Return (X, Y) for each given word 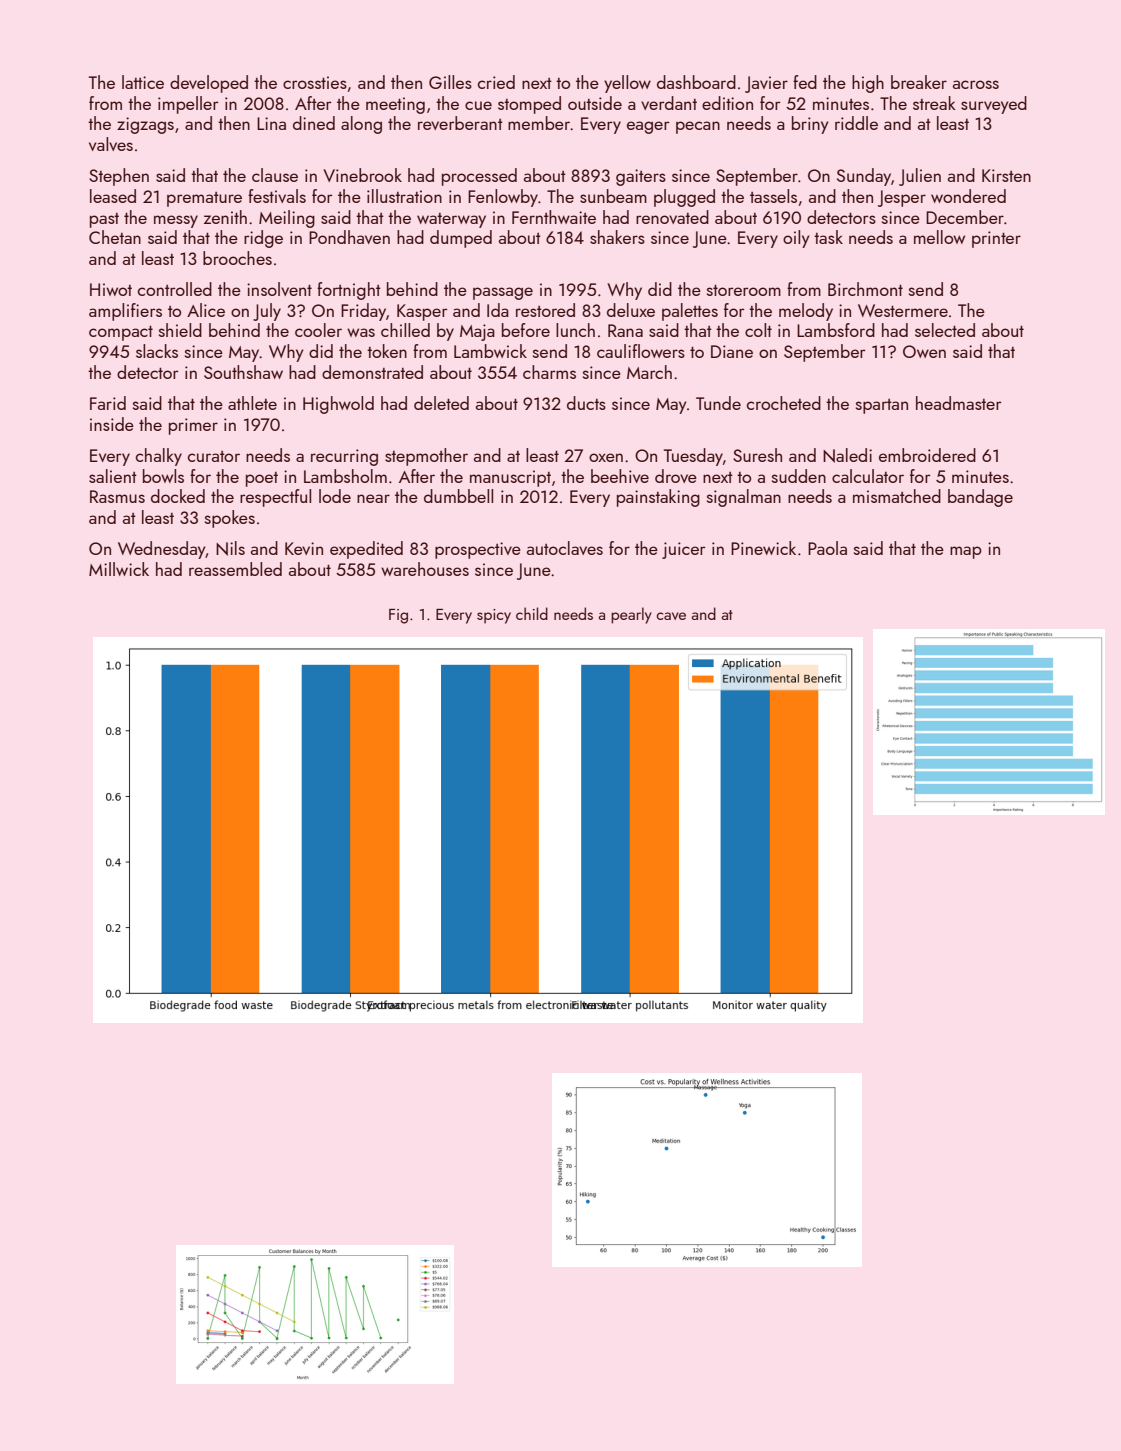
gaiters (641, 177)
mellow (939, 237)
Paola (827, 548)
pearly (631, 615)
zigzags (145, 125)
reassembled (235, 569)
